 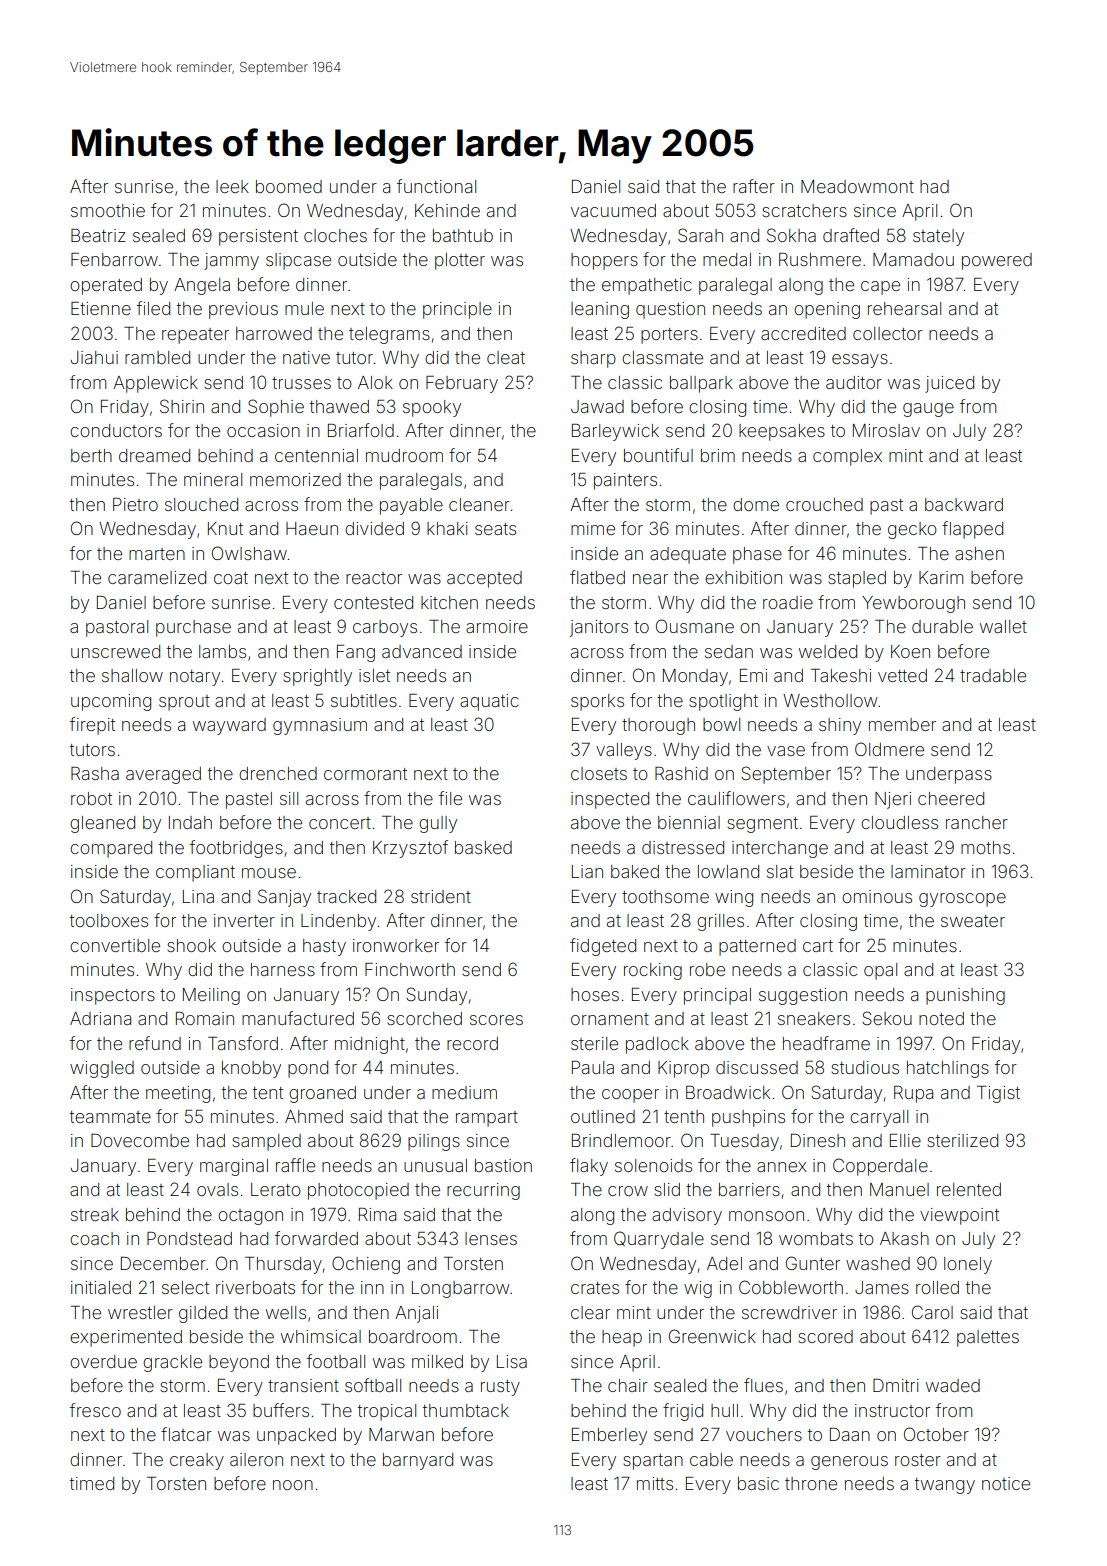 I want to click on powered, so click(x=997, y=261).
